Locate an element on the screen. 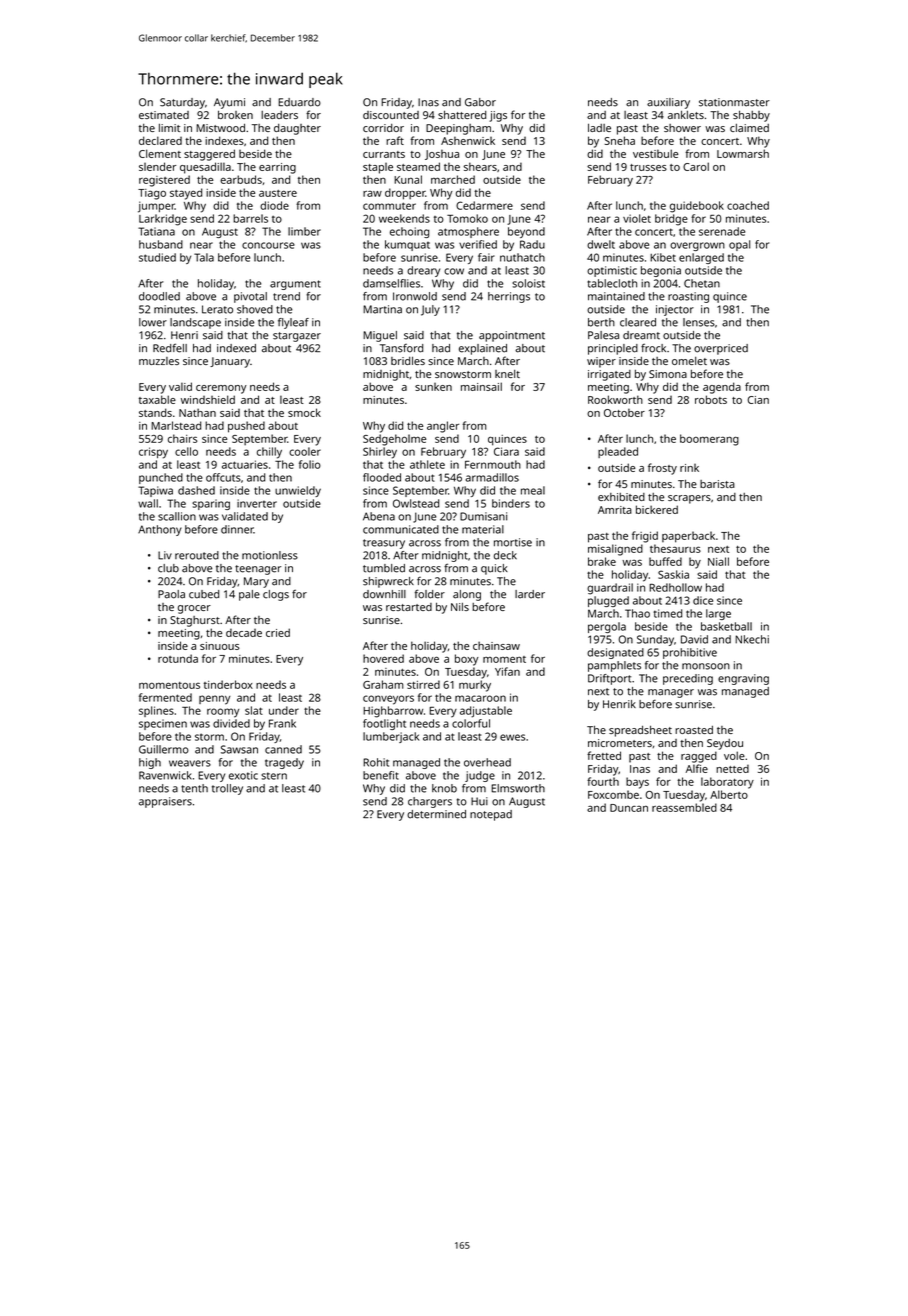 The image size is (908, 1316). discounted is located at coordinates (391, 115).
